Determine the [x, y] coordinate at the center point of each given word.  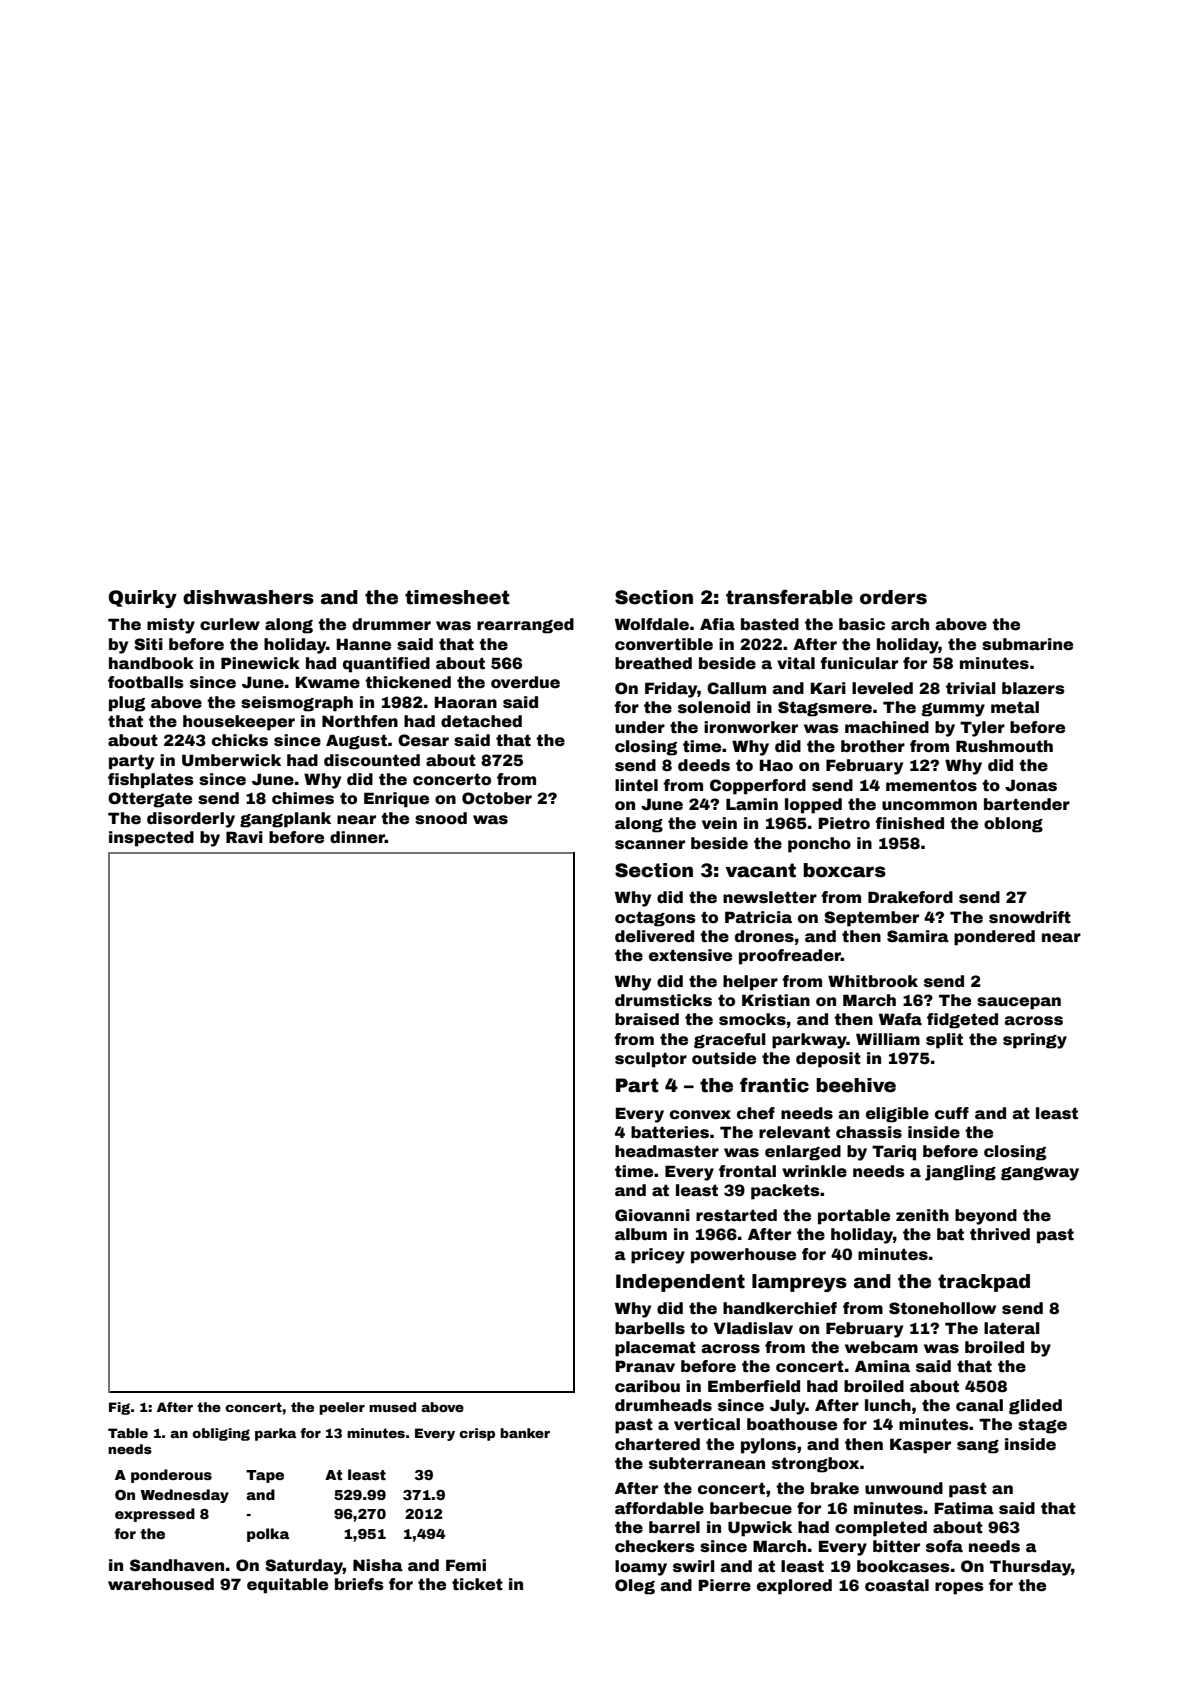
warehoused [161, 1584]
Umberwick [231, 760]
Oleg [635, 1587]
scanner [650, 845]
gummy [953, 710]
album [641, 1234]
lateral [1012, 1328]
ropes [959, 1588]
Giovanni [652, 1215]
